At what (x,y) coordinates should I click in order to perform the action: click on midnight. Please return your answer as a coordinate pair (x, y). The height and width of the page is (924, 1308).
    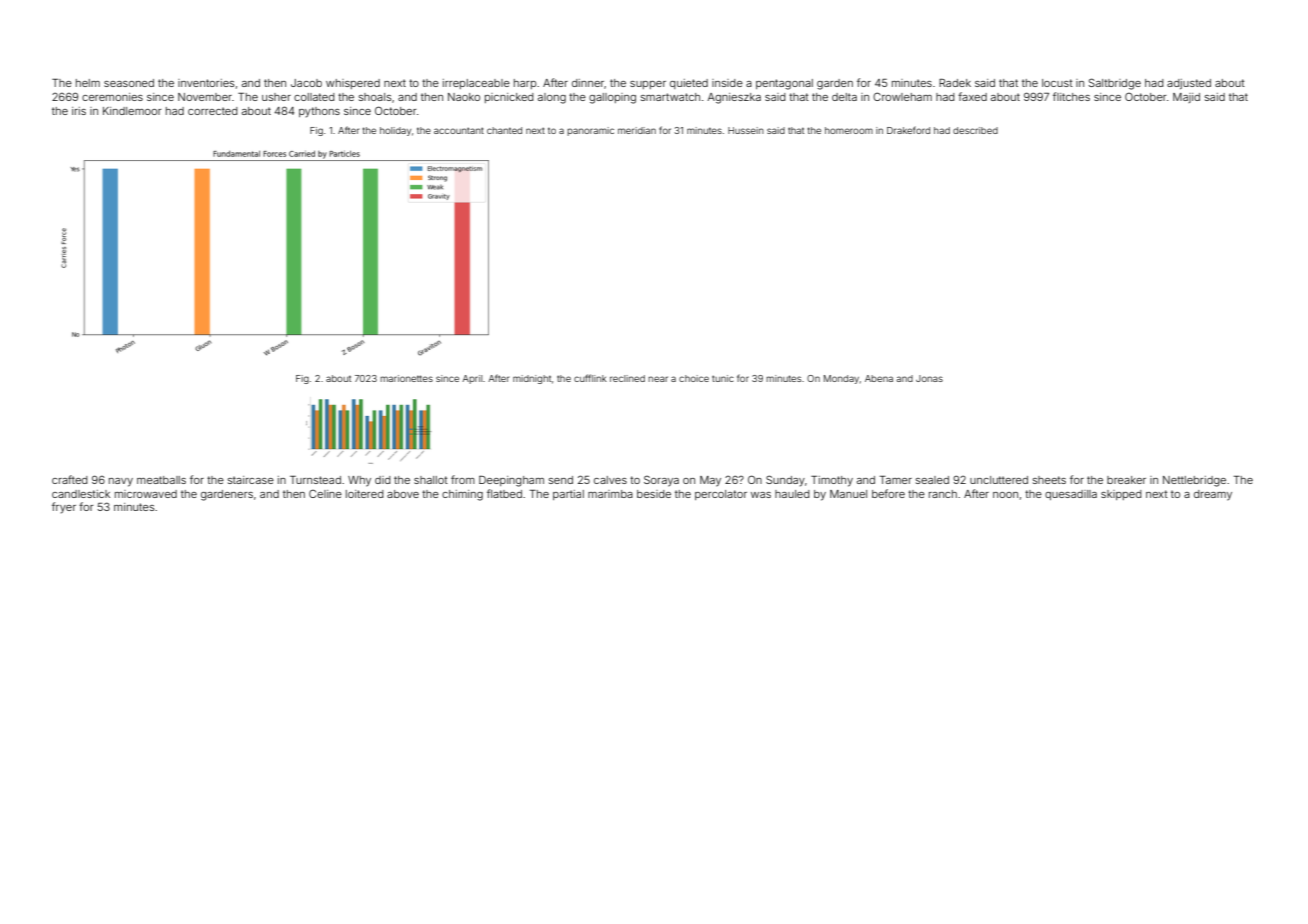
    Looking at the image, I should click on (532, 379).
